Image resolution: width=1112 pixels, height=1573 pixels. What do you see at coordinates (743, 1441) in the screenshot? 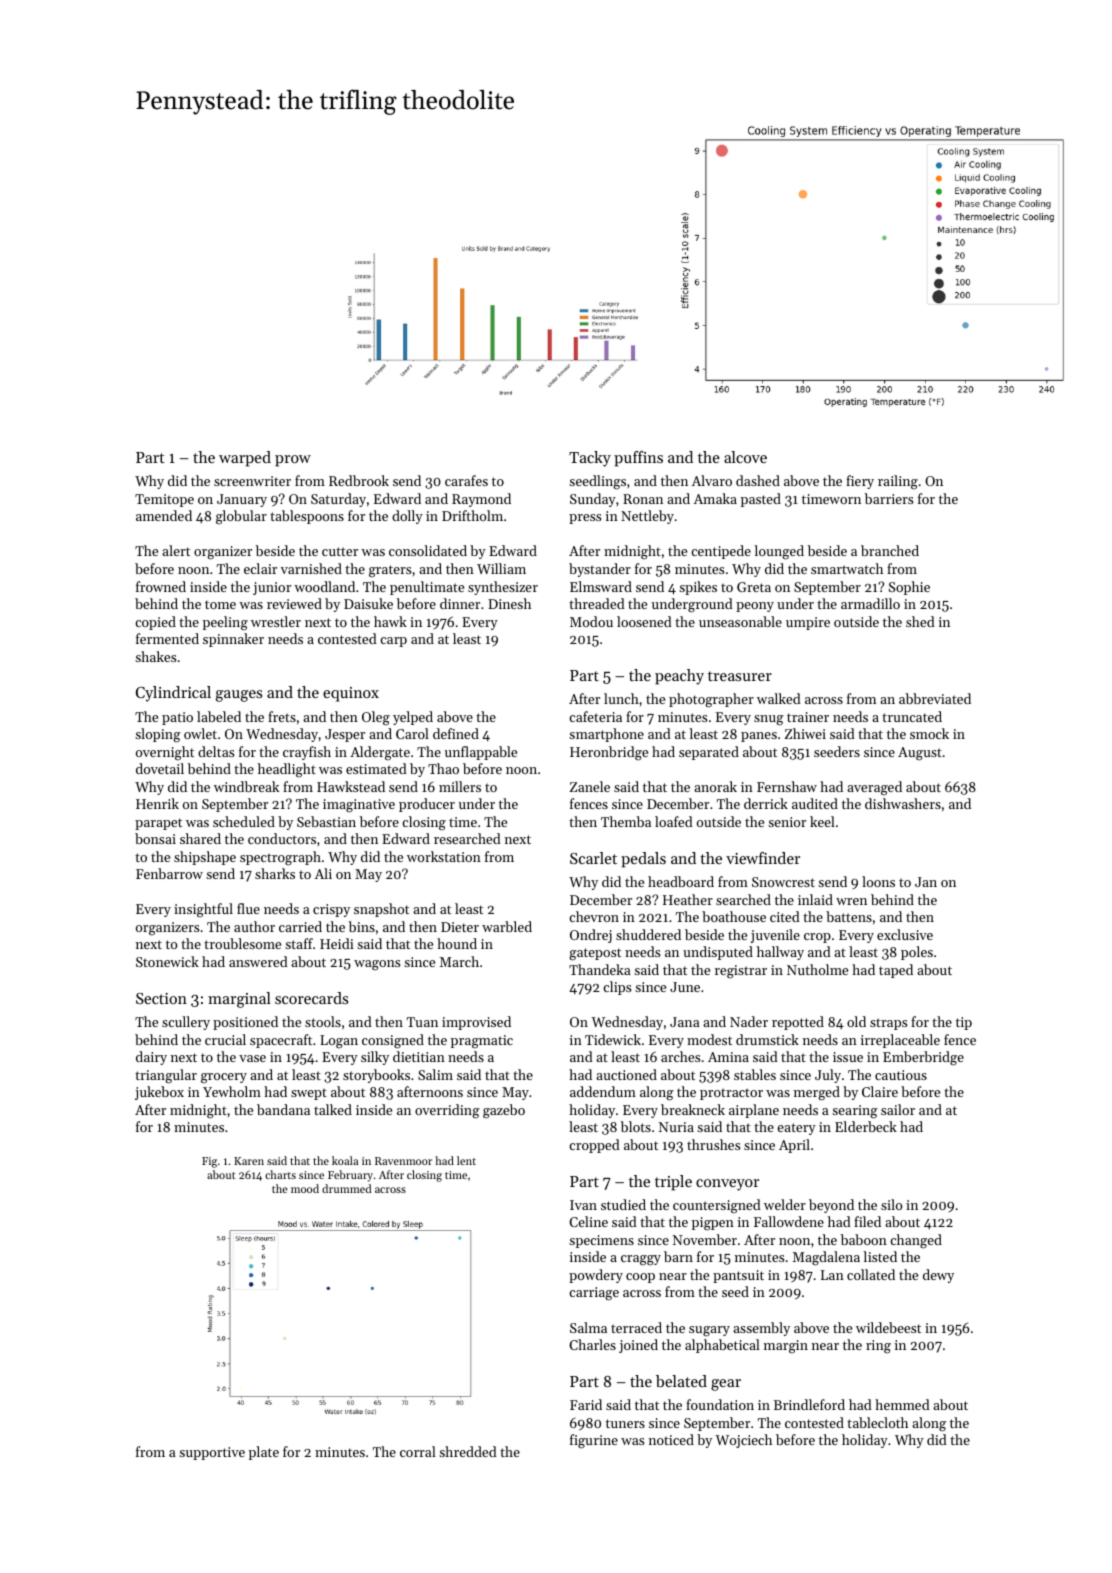
I see `Wojciech` at bounding box center [743, 1441].
